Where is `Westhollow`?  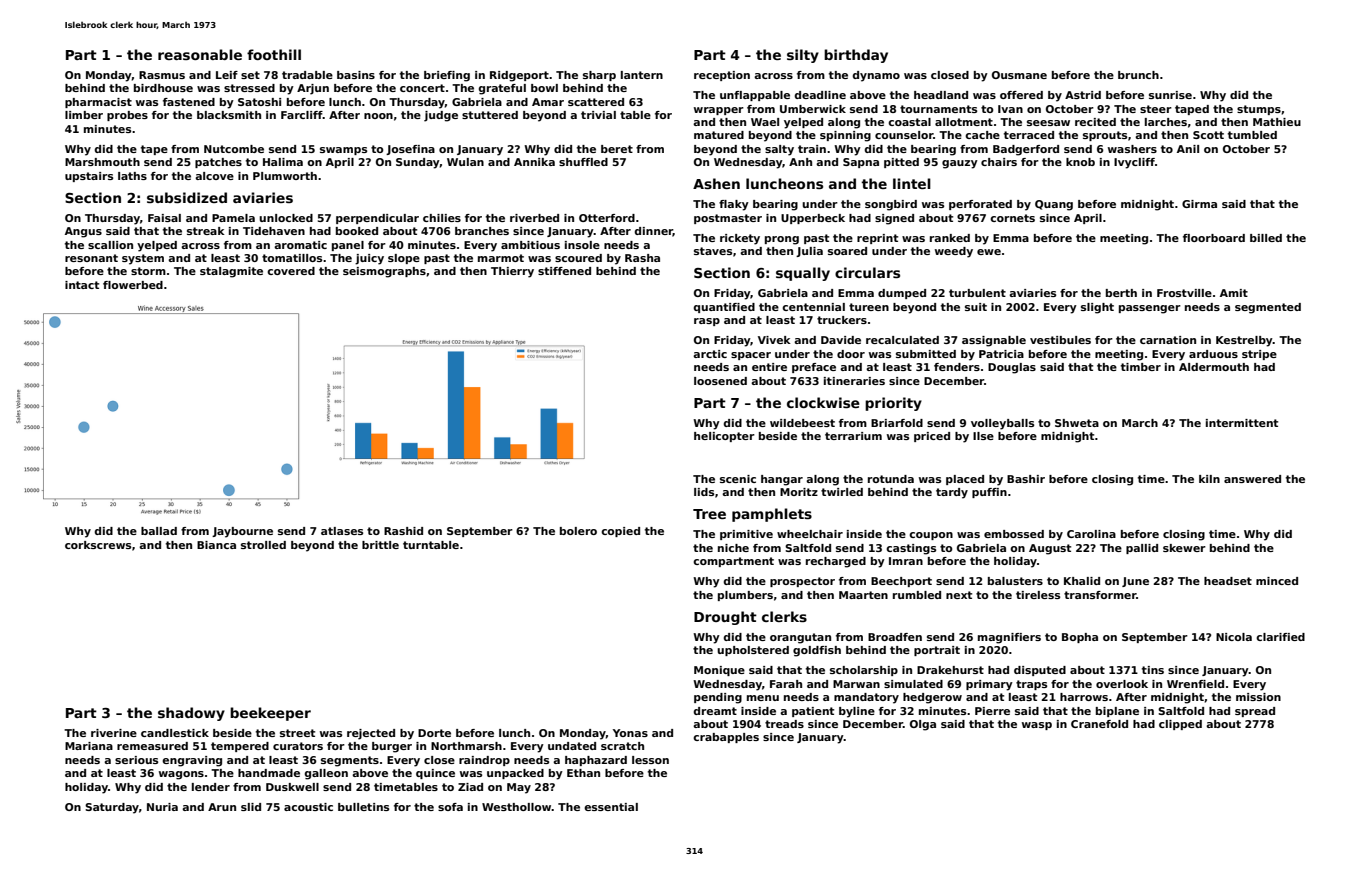 Westhollow is located at coordinates (517, 807).
